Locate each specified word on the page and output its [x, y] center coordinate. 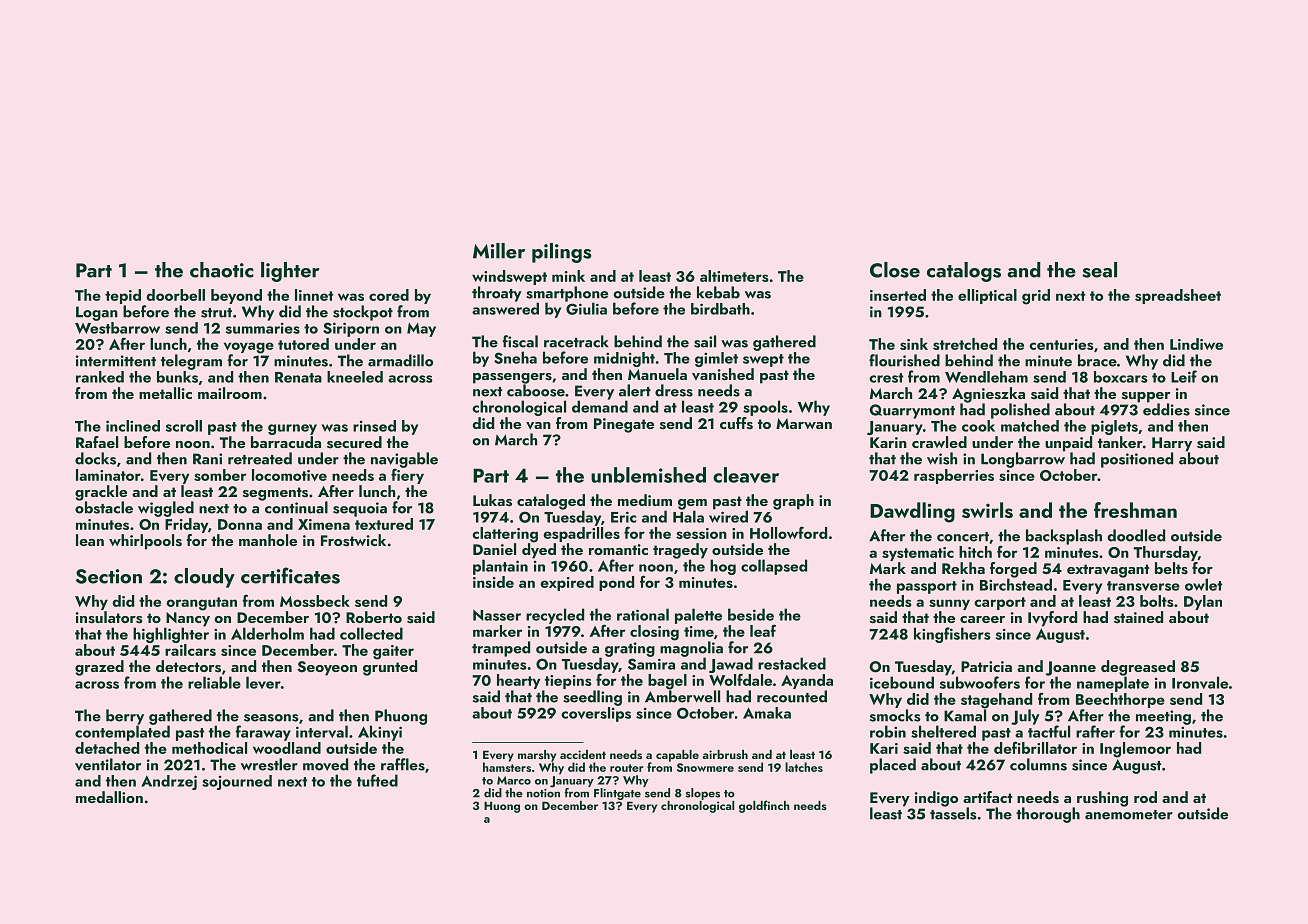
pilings [561, 253]
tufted [377, 780]
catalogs [964, 272]
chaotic [222, 270]
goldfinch [764, 806]
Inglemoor [1135, 750]
